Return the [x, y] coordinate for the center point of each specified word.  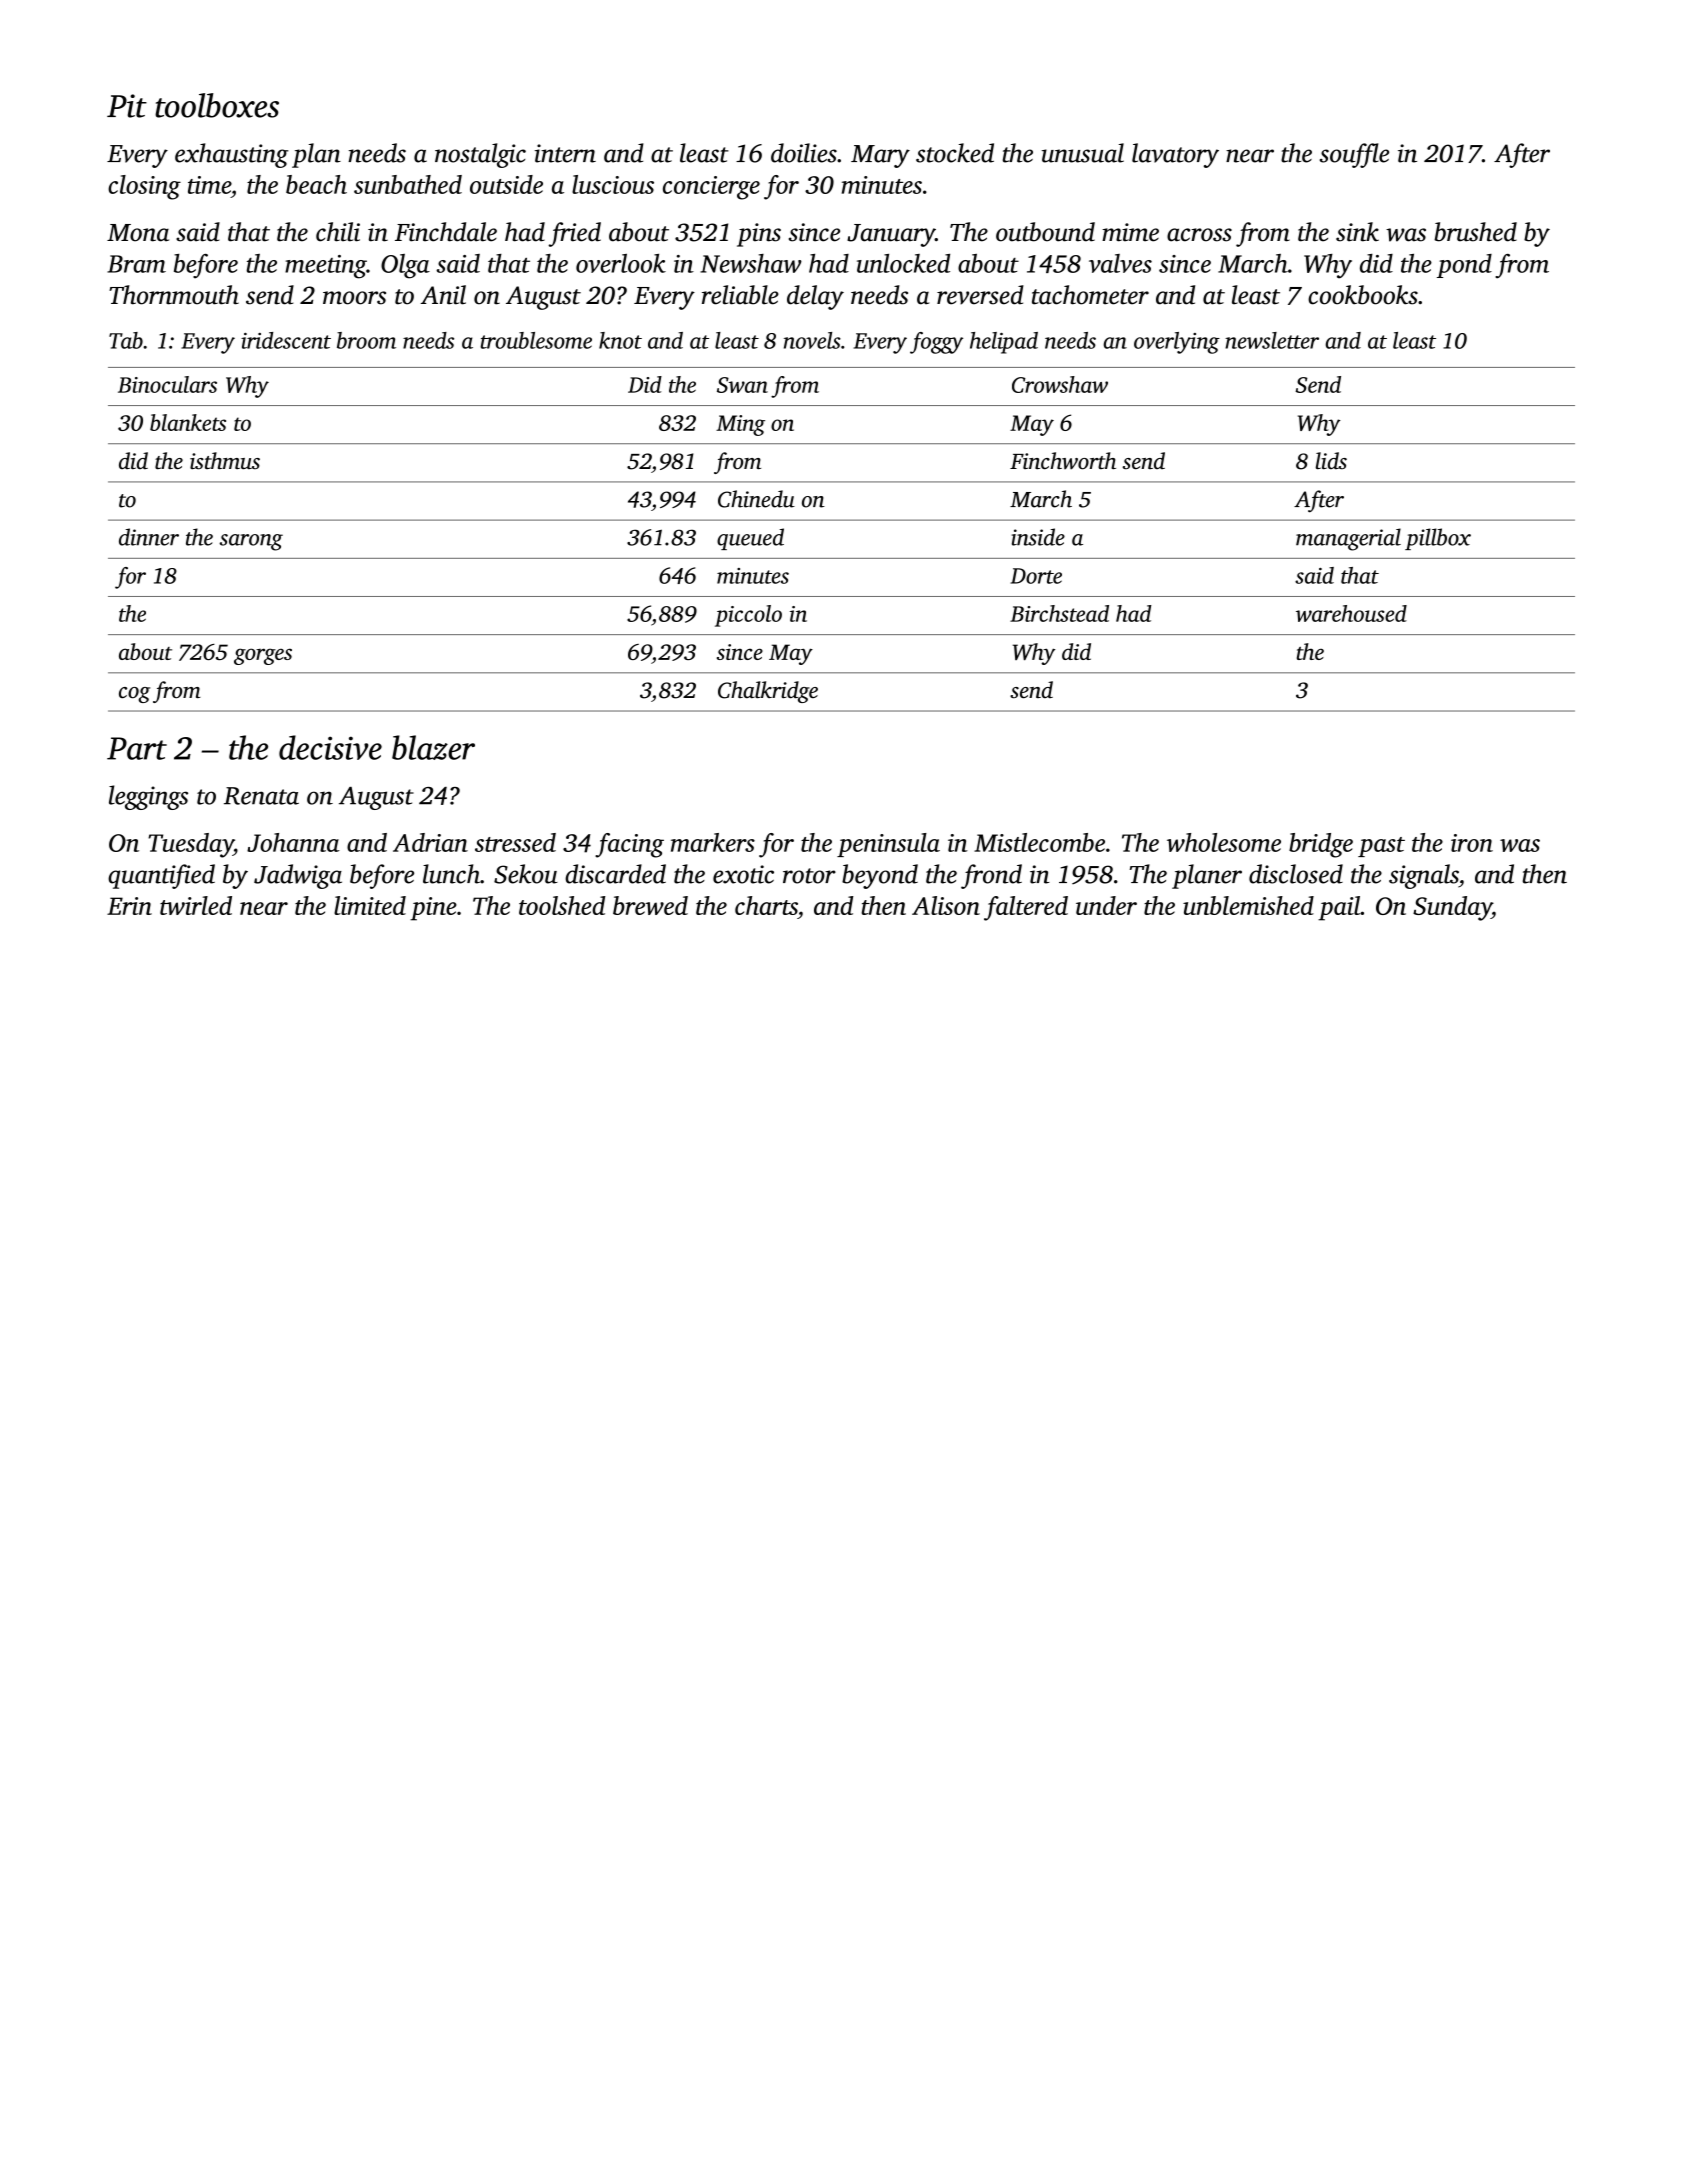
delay [815, 297]
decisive [330, 747]
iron [1472, 843]
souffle [1354, 155]
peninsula [888, 845]
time [209, 185]
